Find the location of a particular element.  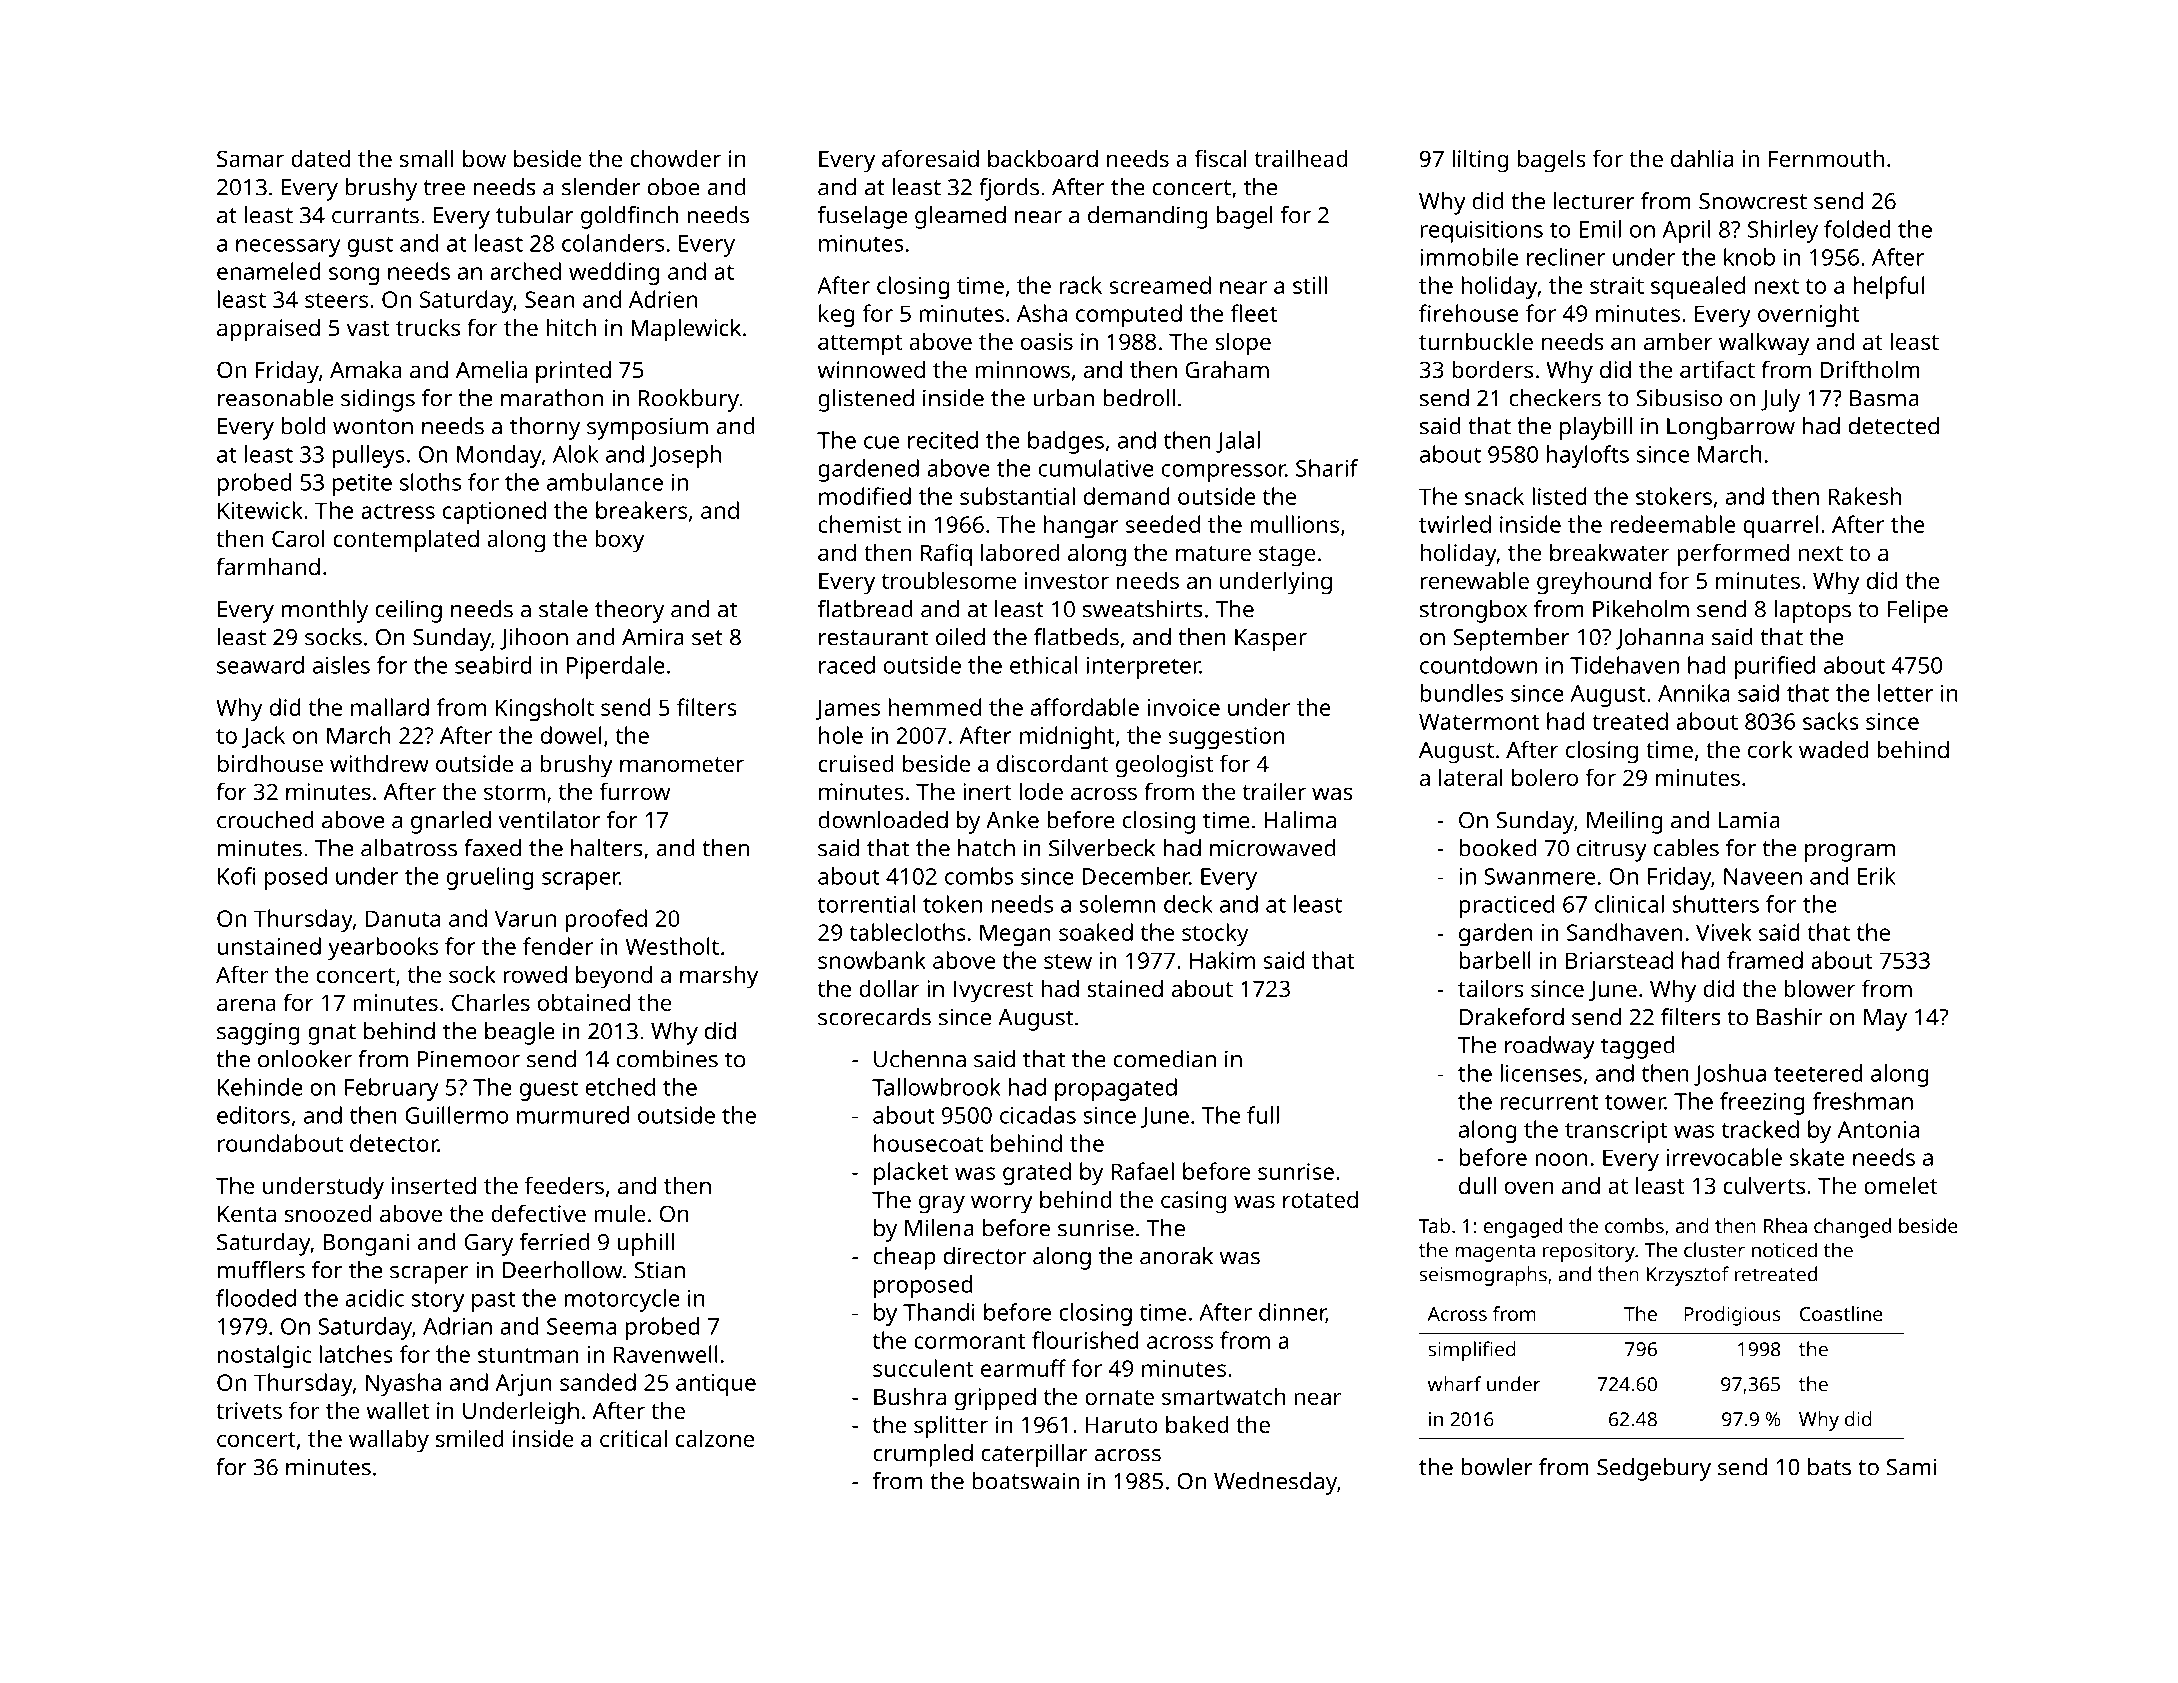

ferried is located at coordinates (554, 1242).
